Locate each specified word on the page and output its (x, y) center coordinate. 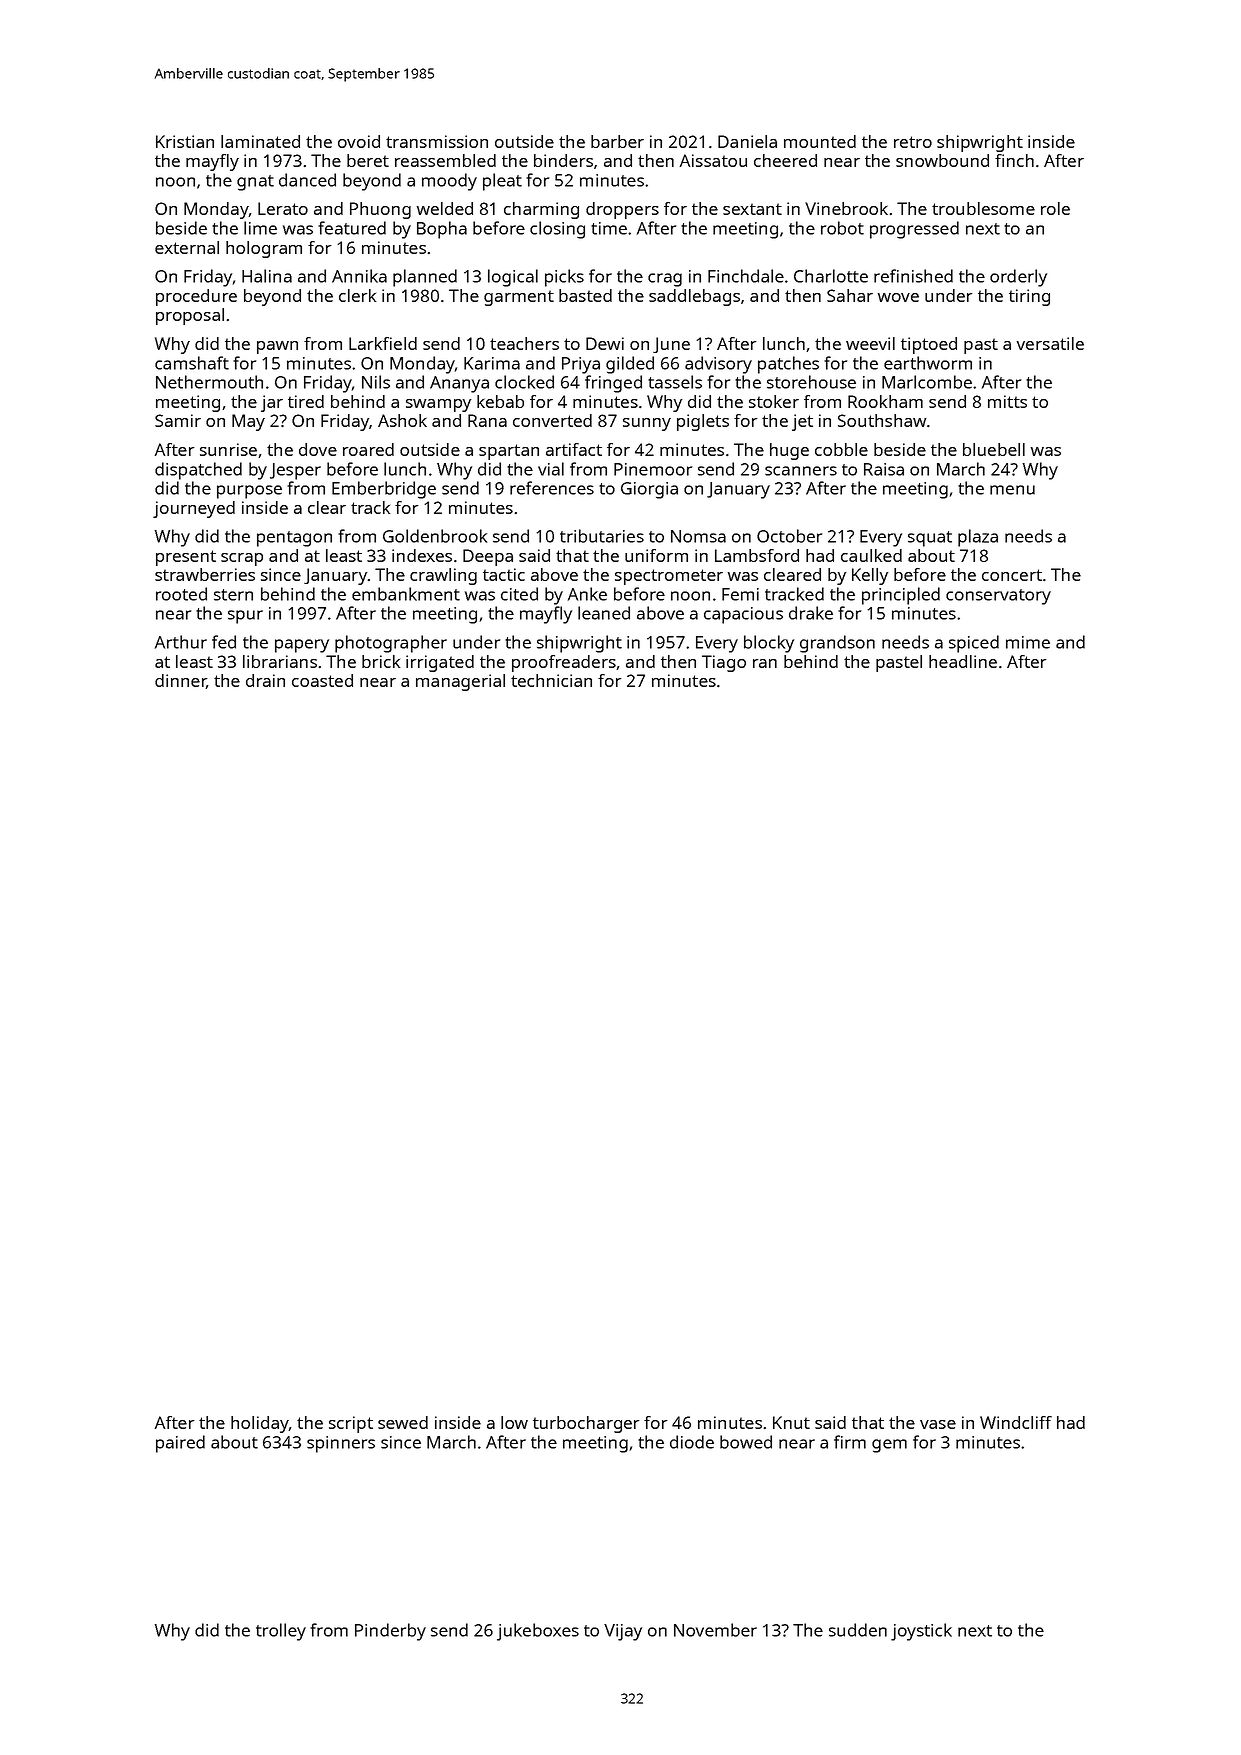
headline (963, 661)
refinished (913, 276)
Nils (376, 382)
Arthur (181, 642)
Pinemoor (653, 469)
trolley (281, 1632)
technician (551, 680)
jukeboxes (538, 1632)
